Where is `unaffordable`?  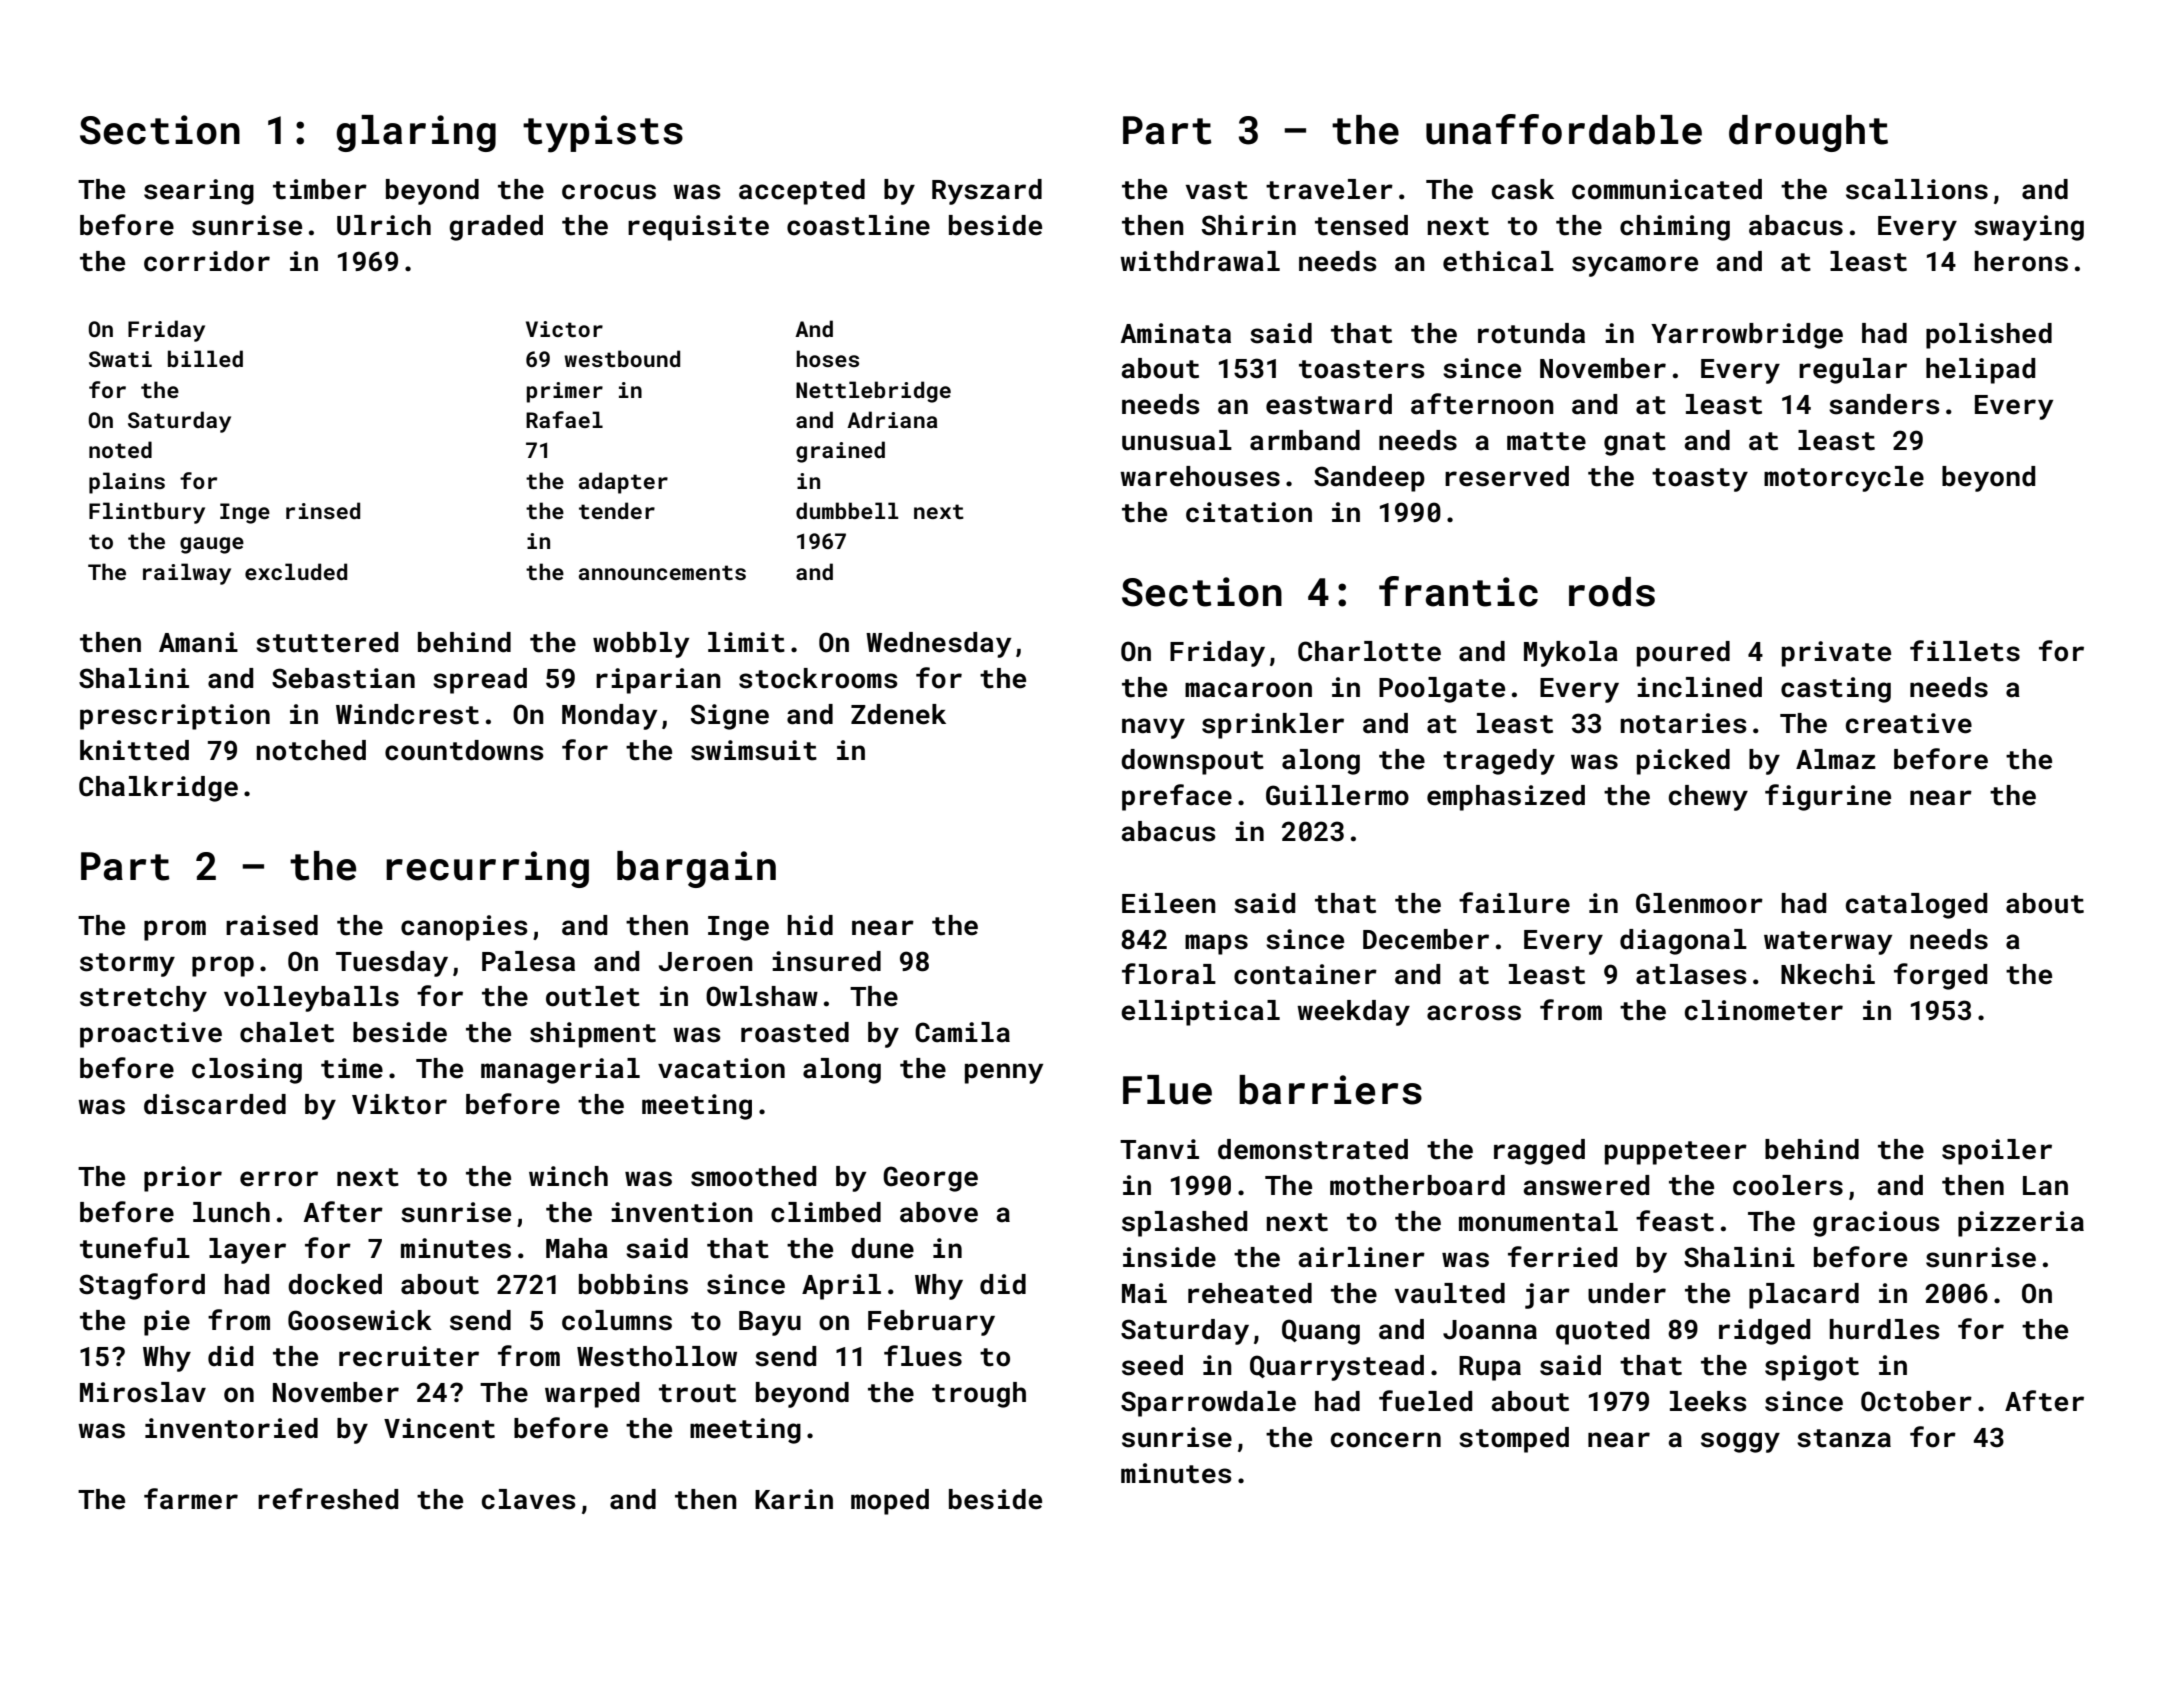
unaffordable is located at coordinates (1564, 129).
